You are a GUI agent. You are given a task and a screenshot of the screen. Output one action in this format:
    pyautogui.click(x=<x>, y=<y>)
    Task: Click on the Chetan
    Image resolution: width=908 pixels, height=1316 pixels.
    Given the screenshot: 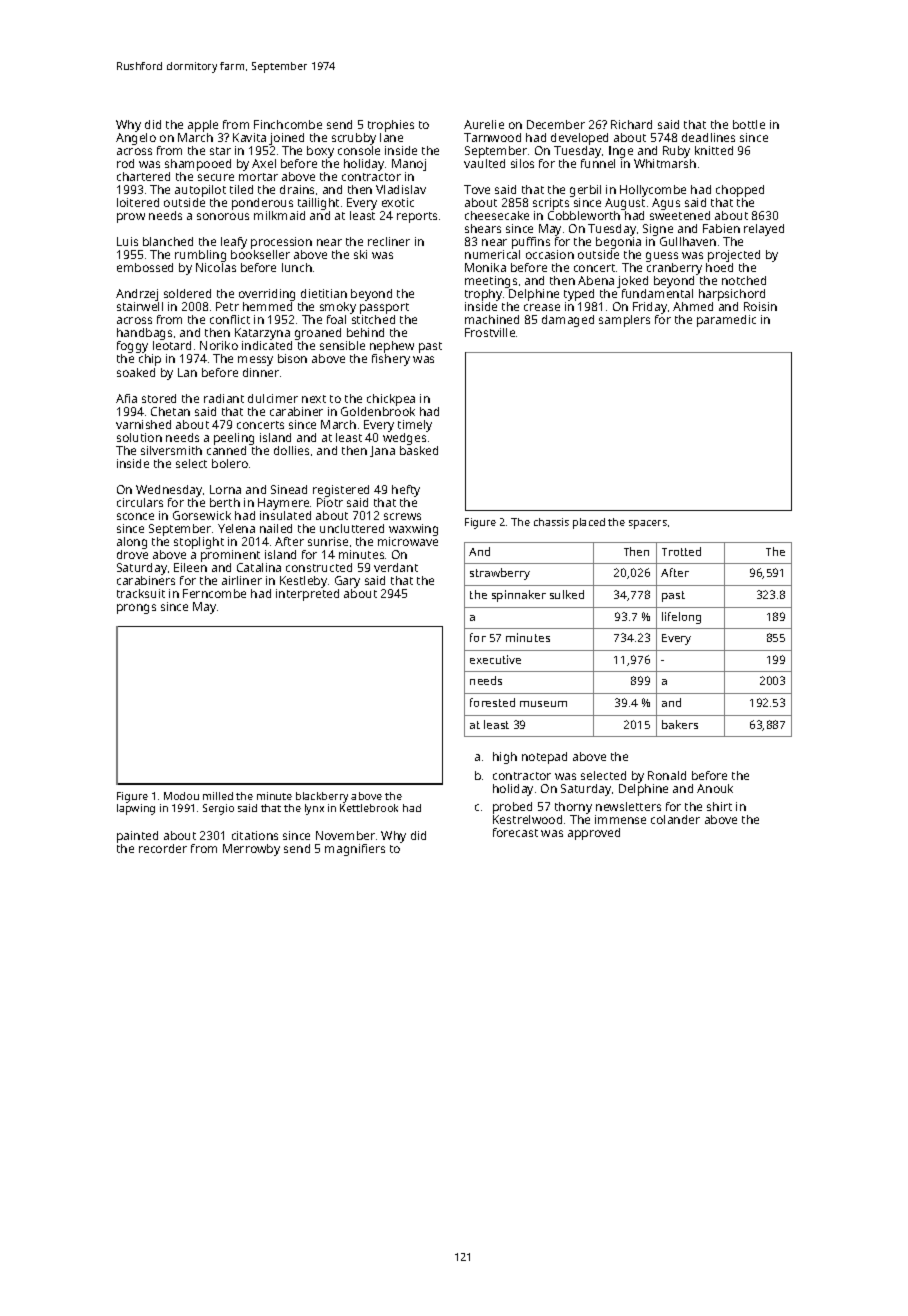 What is the action you would take?
    pyautogui.click(x=170, y=411)
